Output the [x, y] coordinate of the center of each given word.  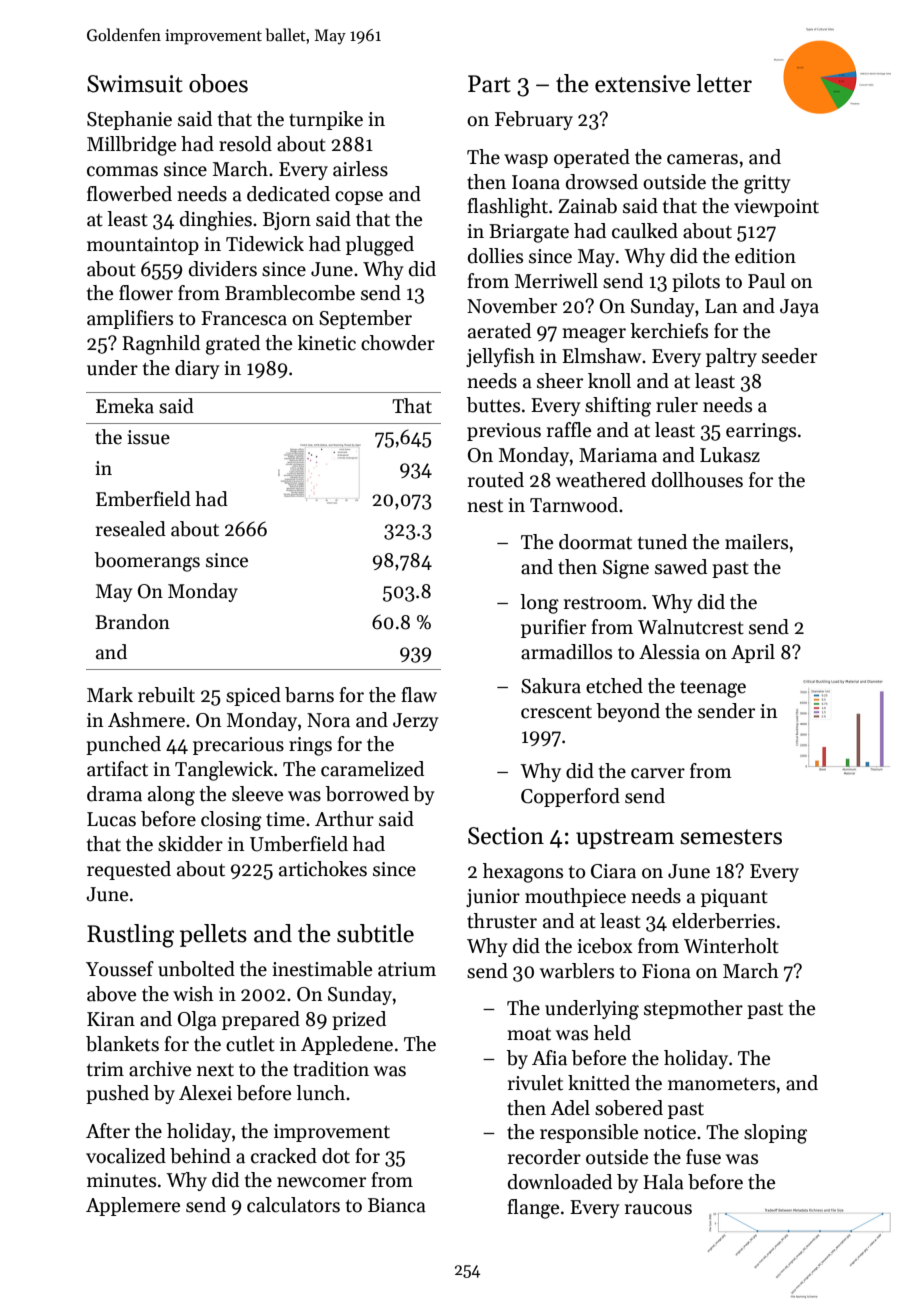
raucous [658, 1209]
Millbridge [131, 146]
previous [504, 432]
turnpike [326, 120]
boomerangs [147, 562]
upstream [625, 839]
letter [724, 83]
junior [493, 898]
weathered [601, 480]
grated [233, 345]
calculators [293, 1205]
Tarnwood [574, 505]
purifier [553, 628]
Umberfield [299, 844]
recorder [544, 1157]
